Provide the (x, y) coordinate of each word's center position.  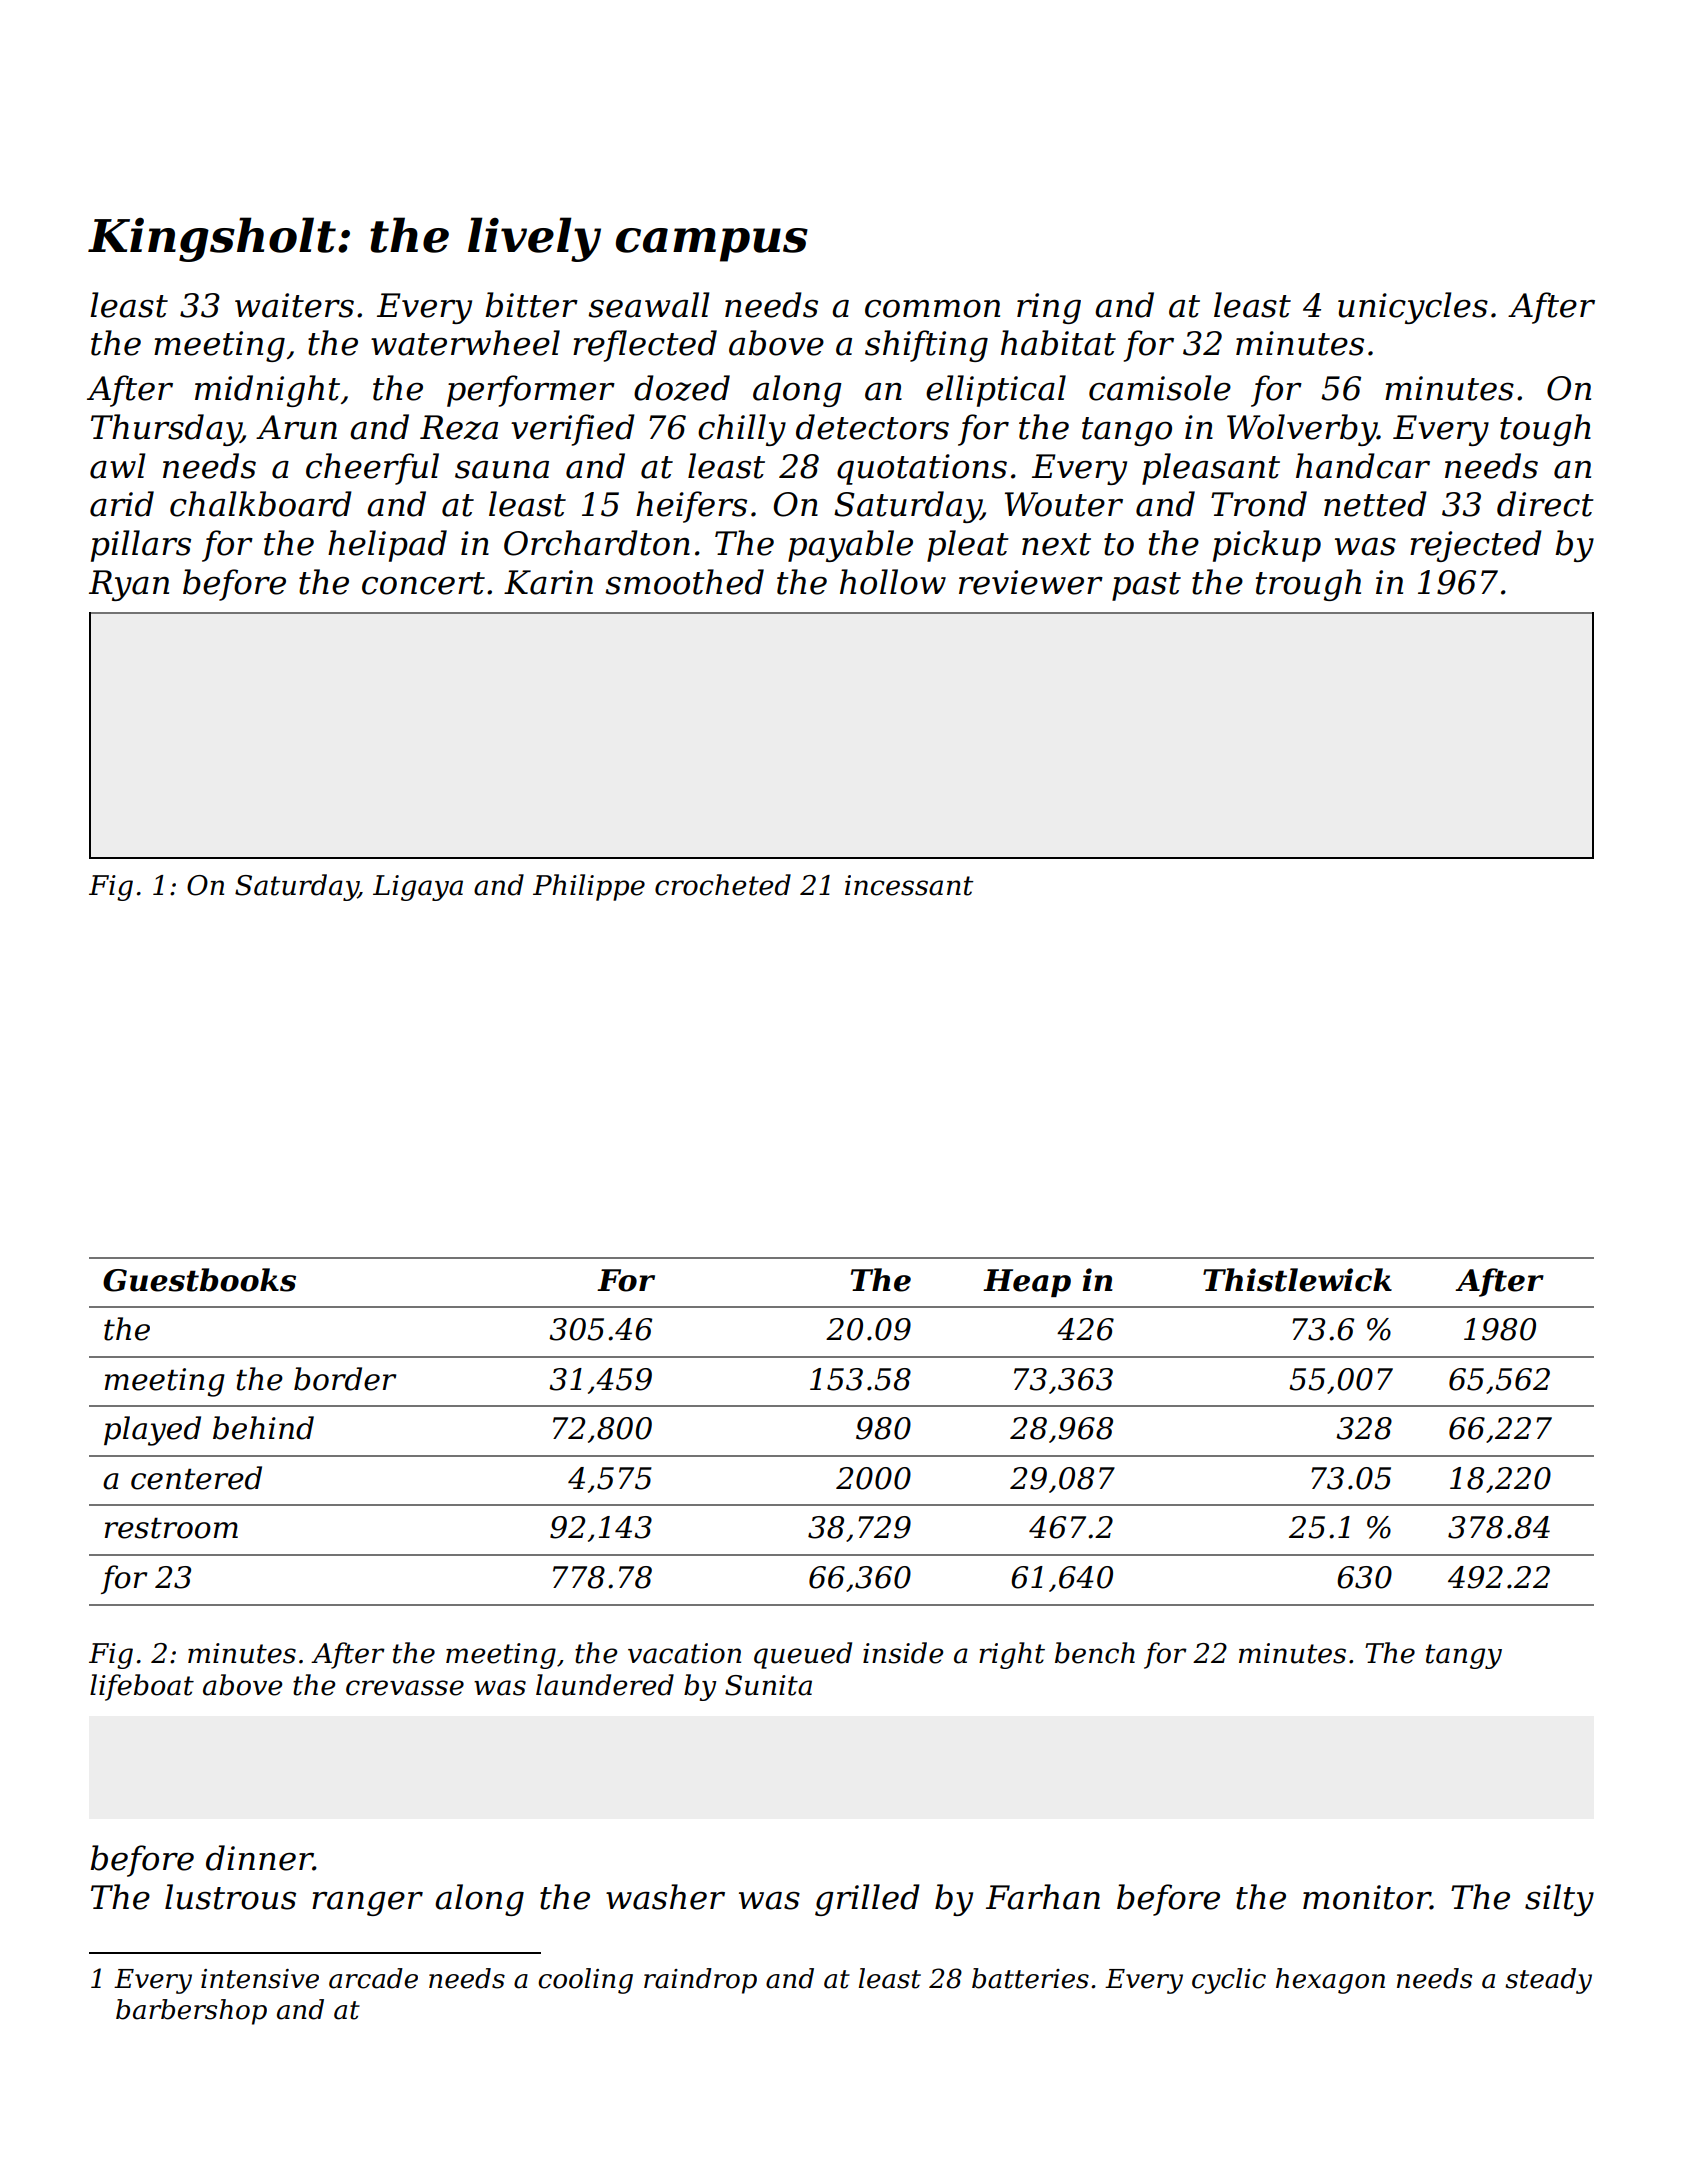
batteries (1030, 1978)
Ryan (129, 585)
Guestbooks (199, 1280)
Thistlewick (1297, 1280)
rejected (1476, 546)
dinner (259, 1858)
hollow (893, 582)
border (345, 1379)
